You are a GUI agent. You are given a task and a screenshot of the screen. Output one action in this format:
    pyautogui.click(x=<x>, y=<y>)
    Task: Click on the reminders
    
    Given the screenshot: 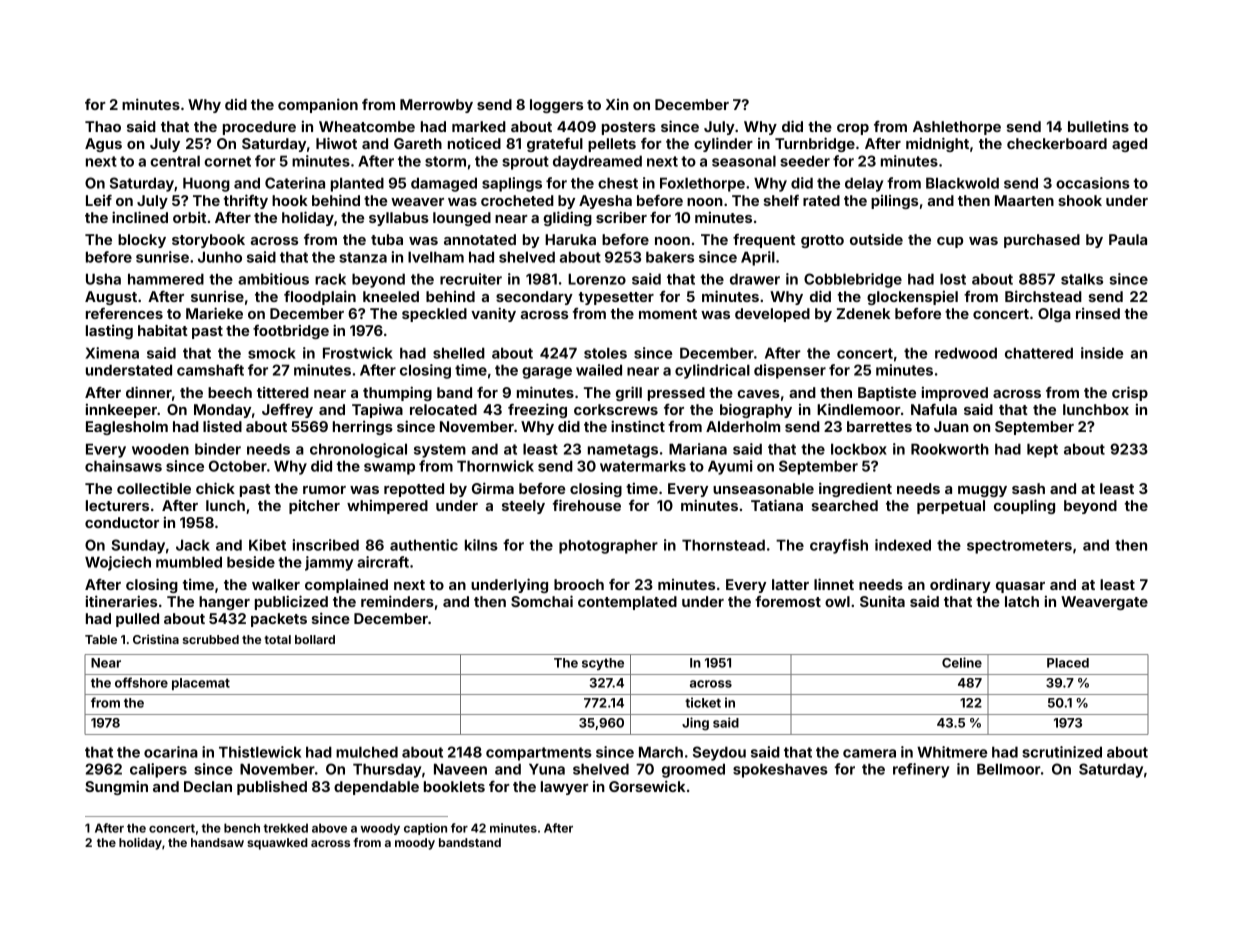 What is the action you would take?
    pyautogui.click(x=397, y=601)
